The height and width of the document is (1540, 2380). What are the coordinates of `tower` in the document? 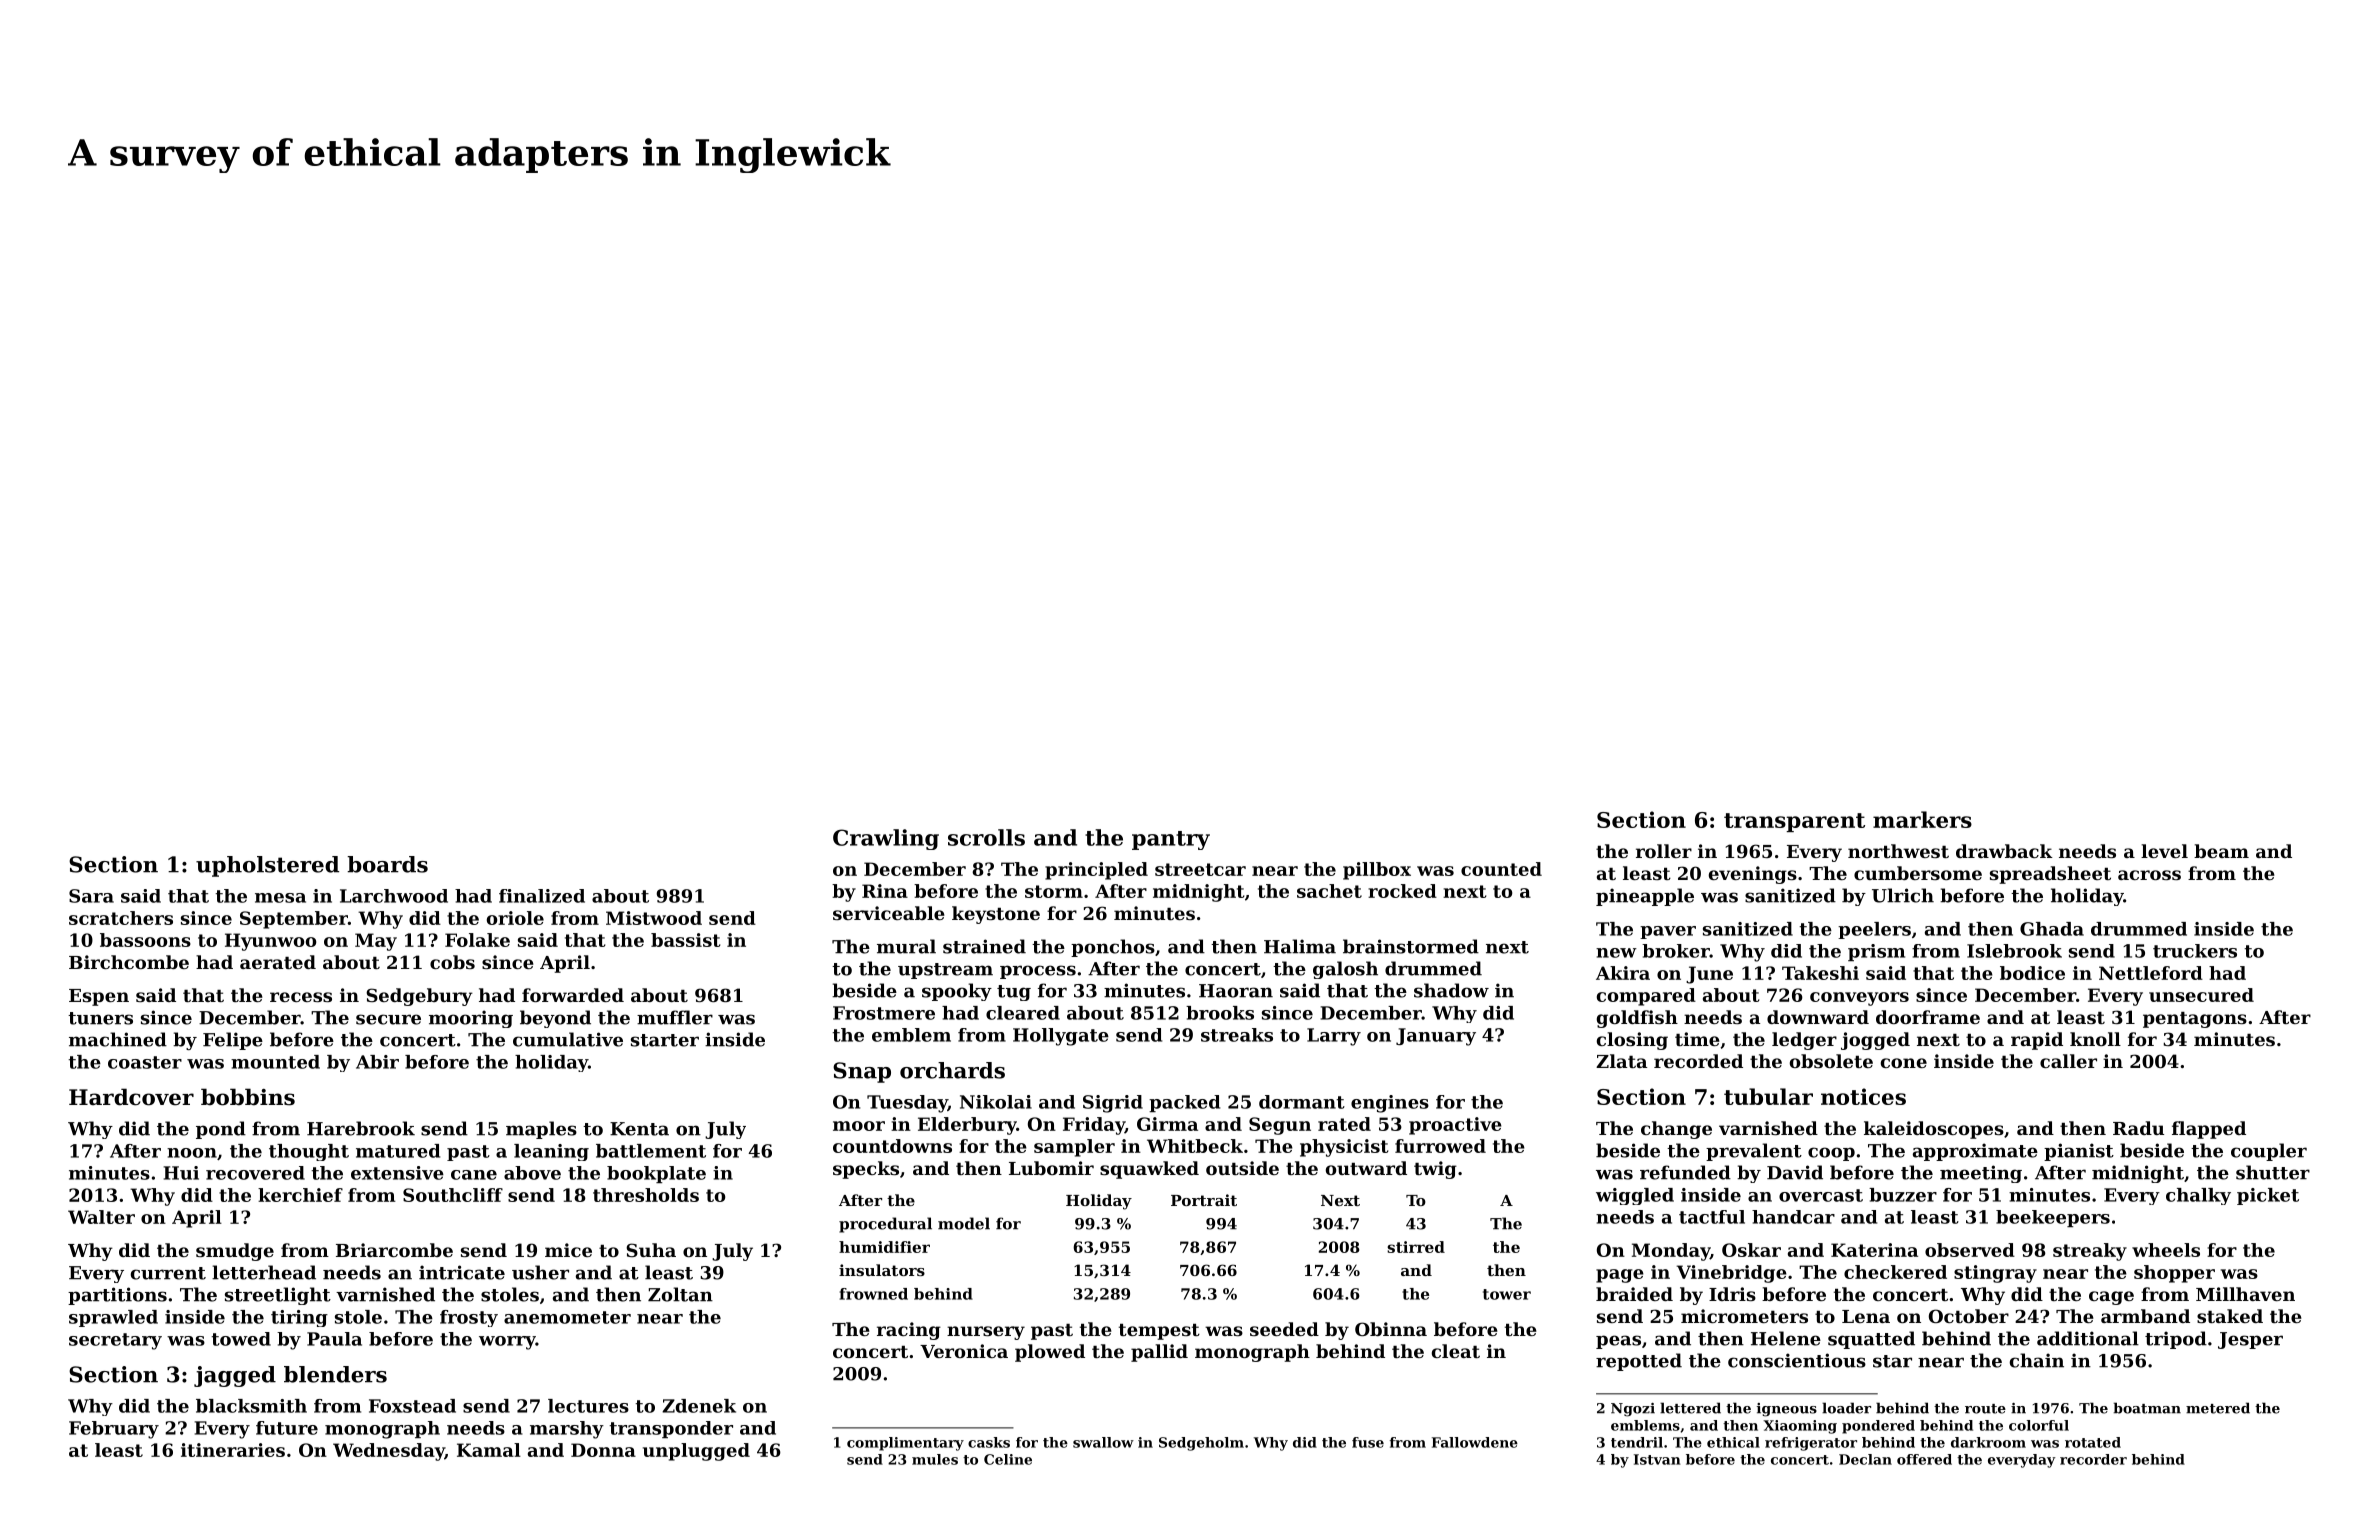 It's located at (1507, 1294).
